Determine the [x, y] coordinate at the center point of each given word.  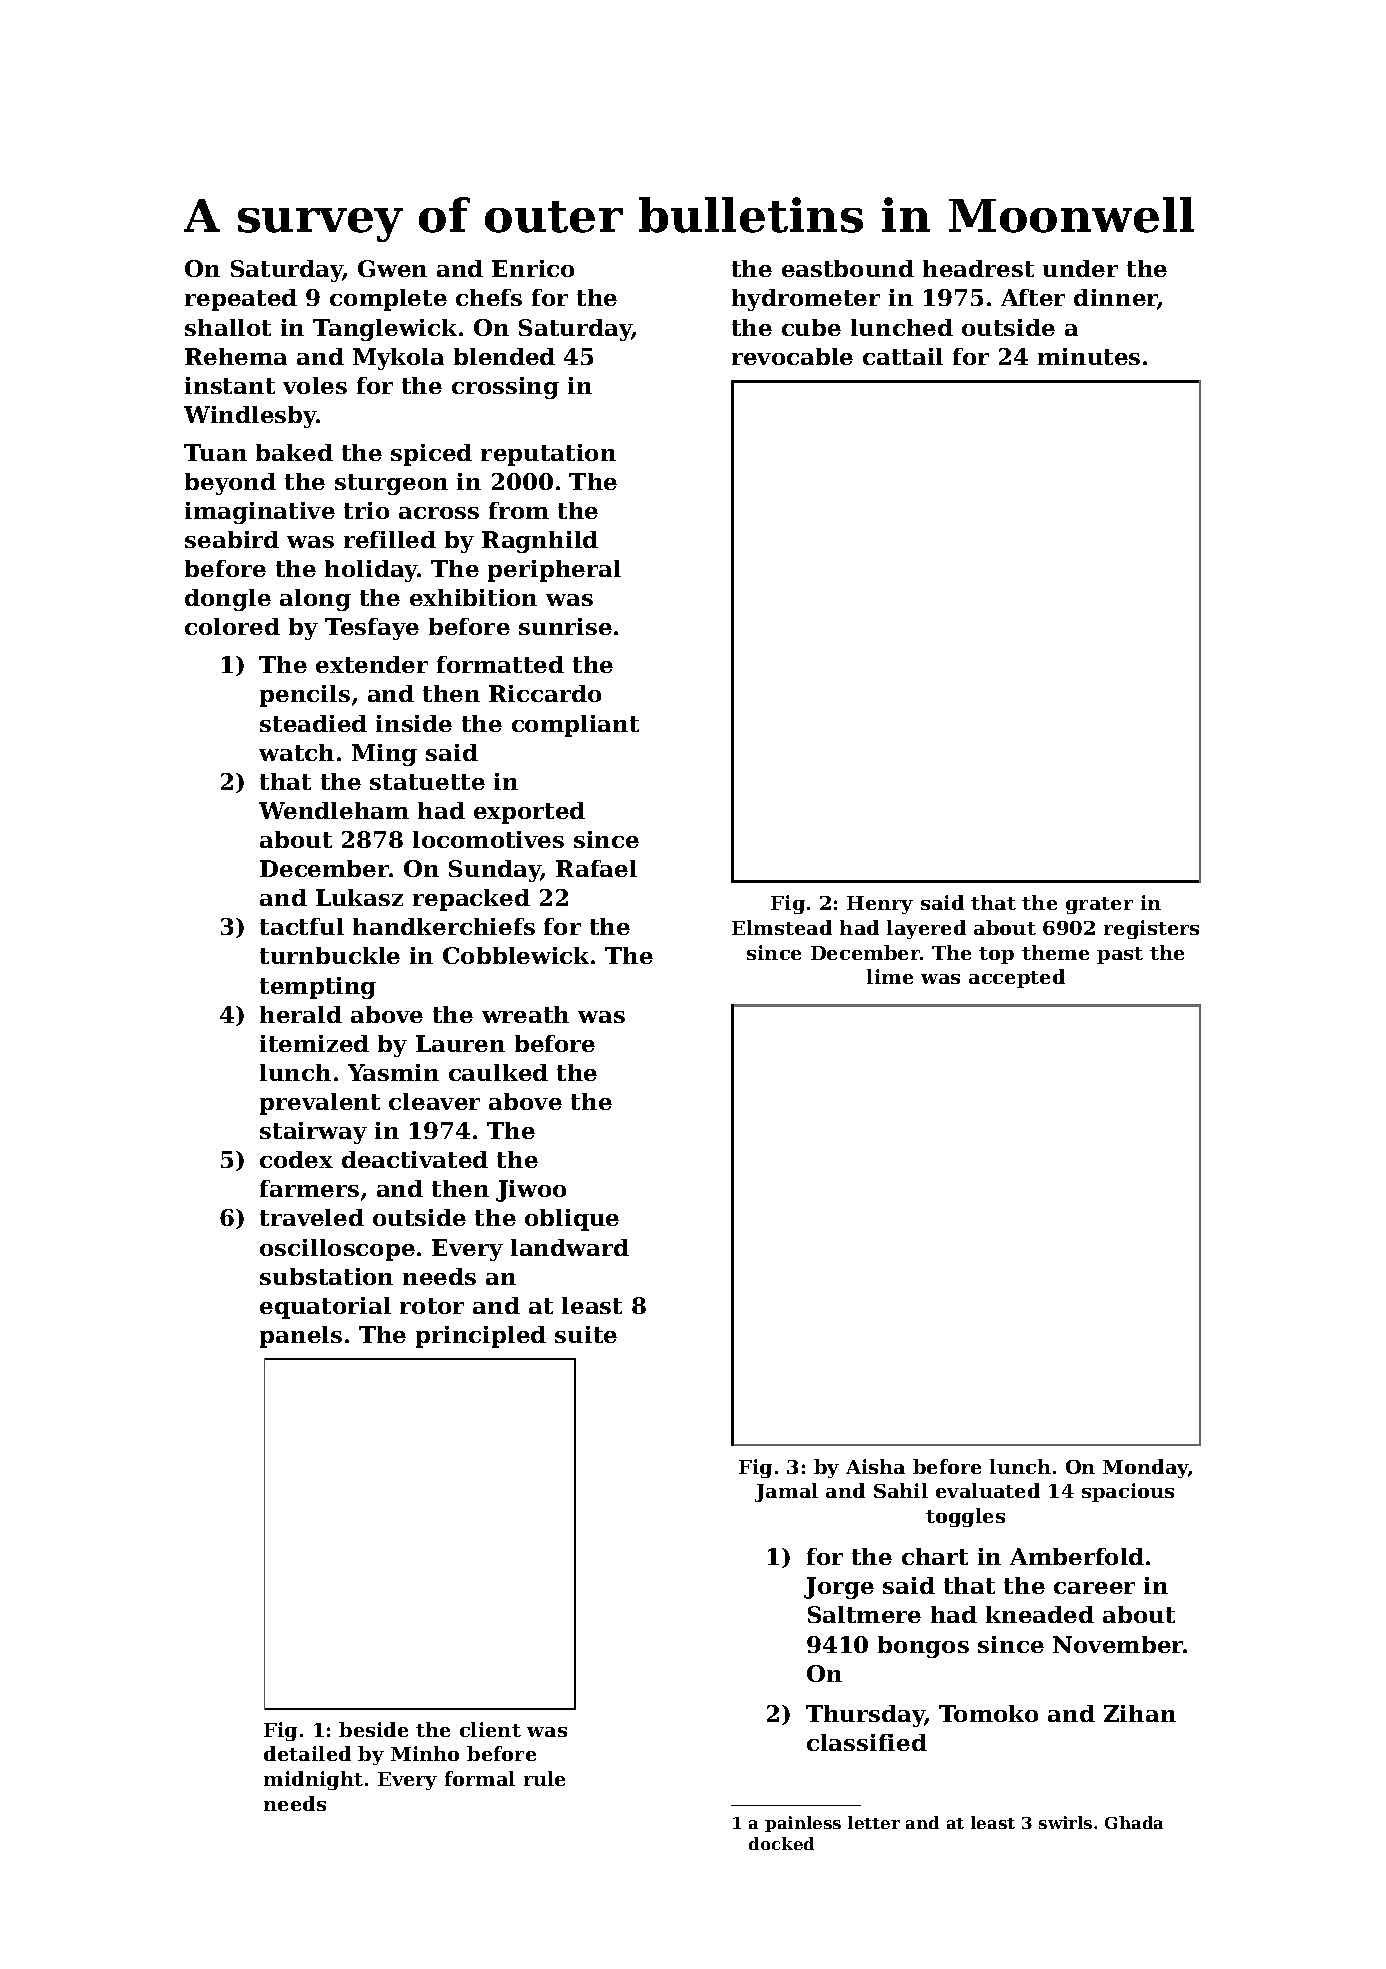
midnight [313, 1780]
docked [781, 1843]
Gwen [392, 268]
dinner [1116, 299]
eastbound [848, 268]
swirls [1065, 1822]
